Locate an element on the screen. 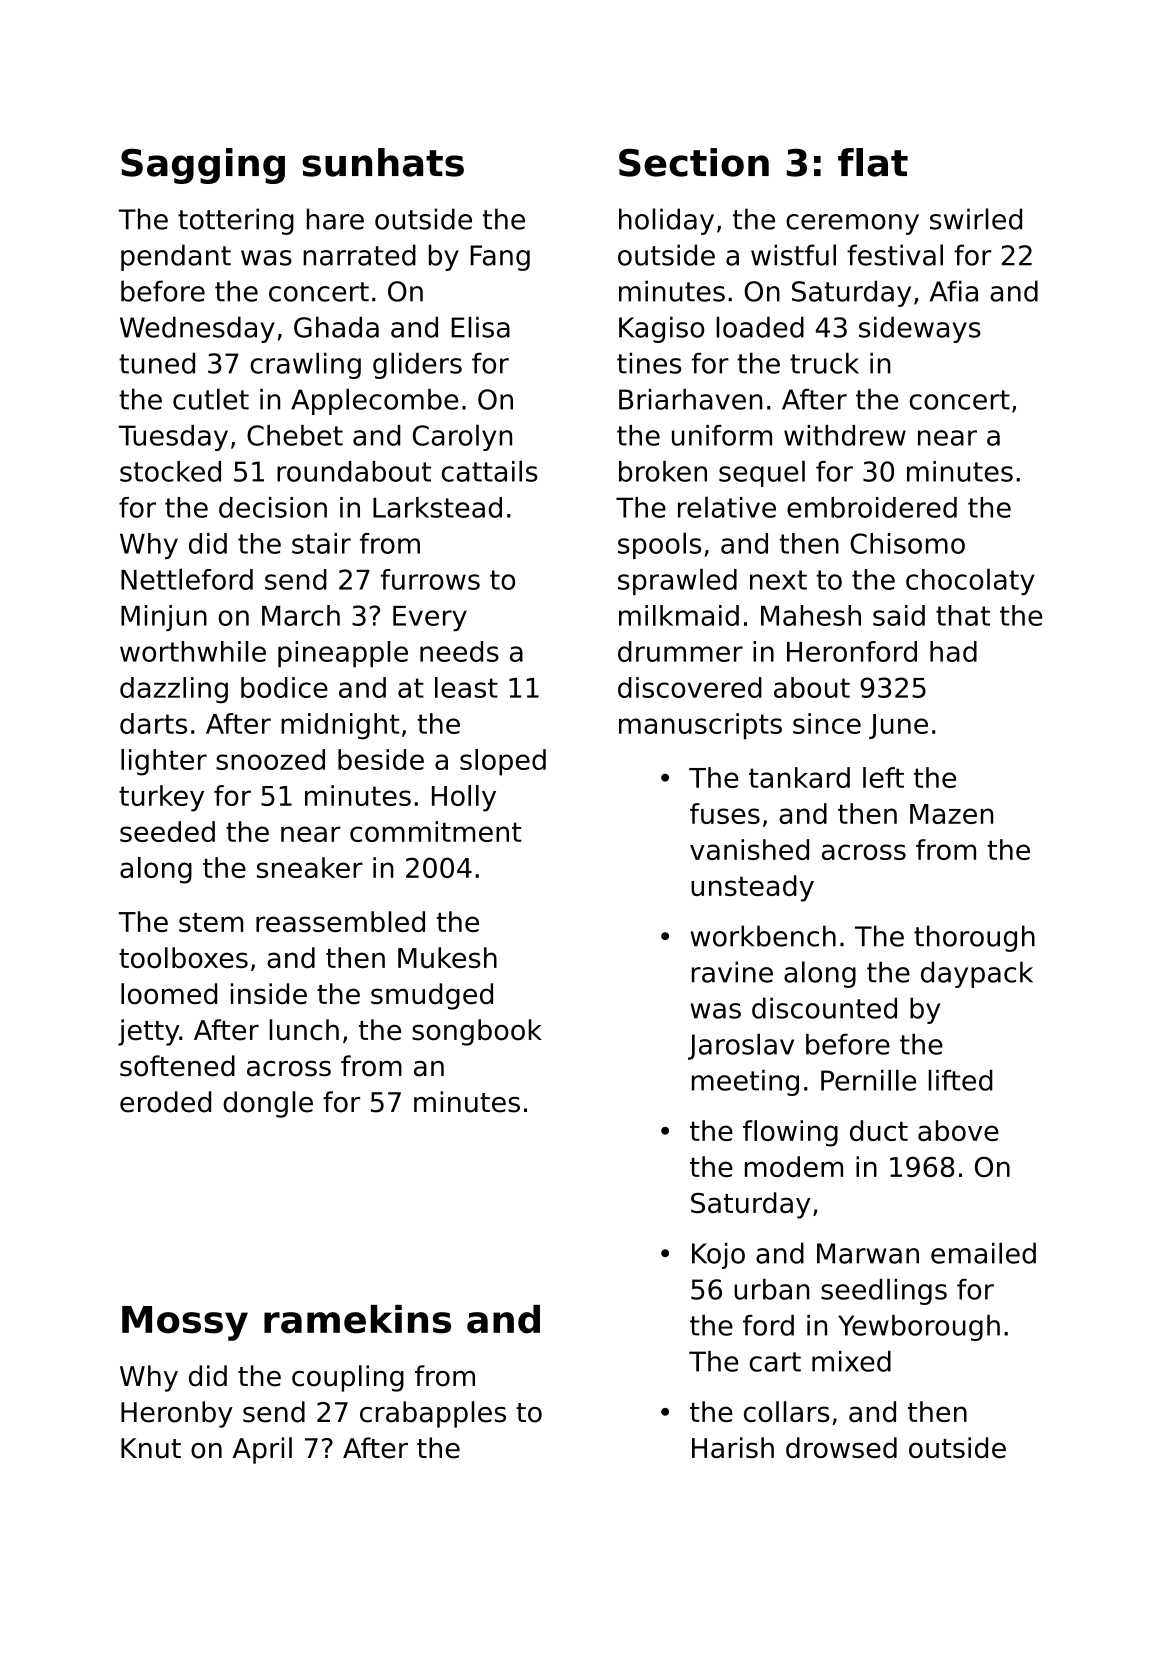 The width and height of the screenshot is (1165, 1654). sunhats is located at coordinates (383, 162).
